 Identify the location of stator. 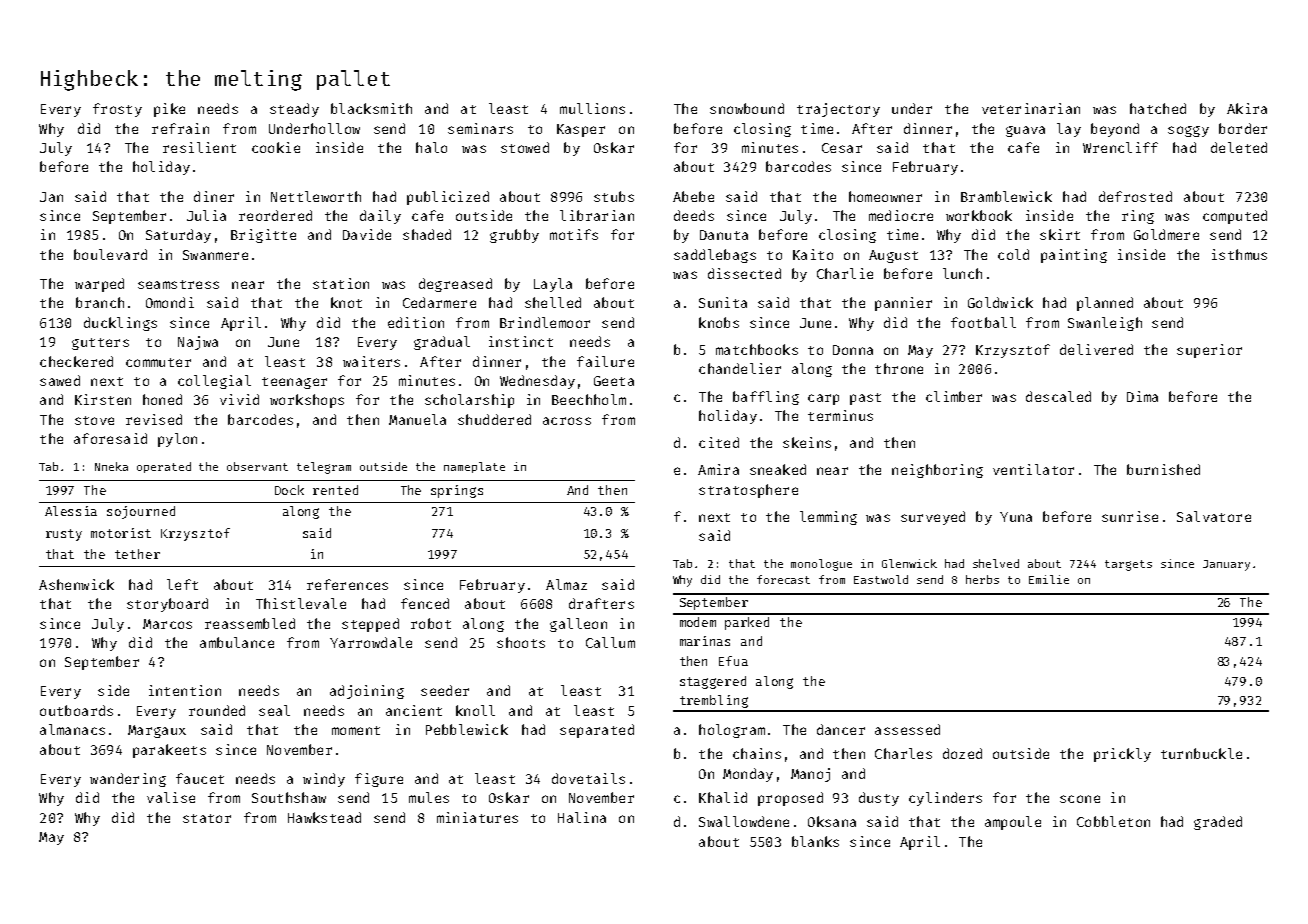
(207, 818).
